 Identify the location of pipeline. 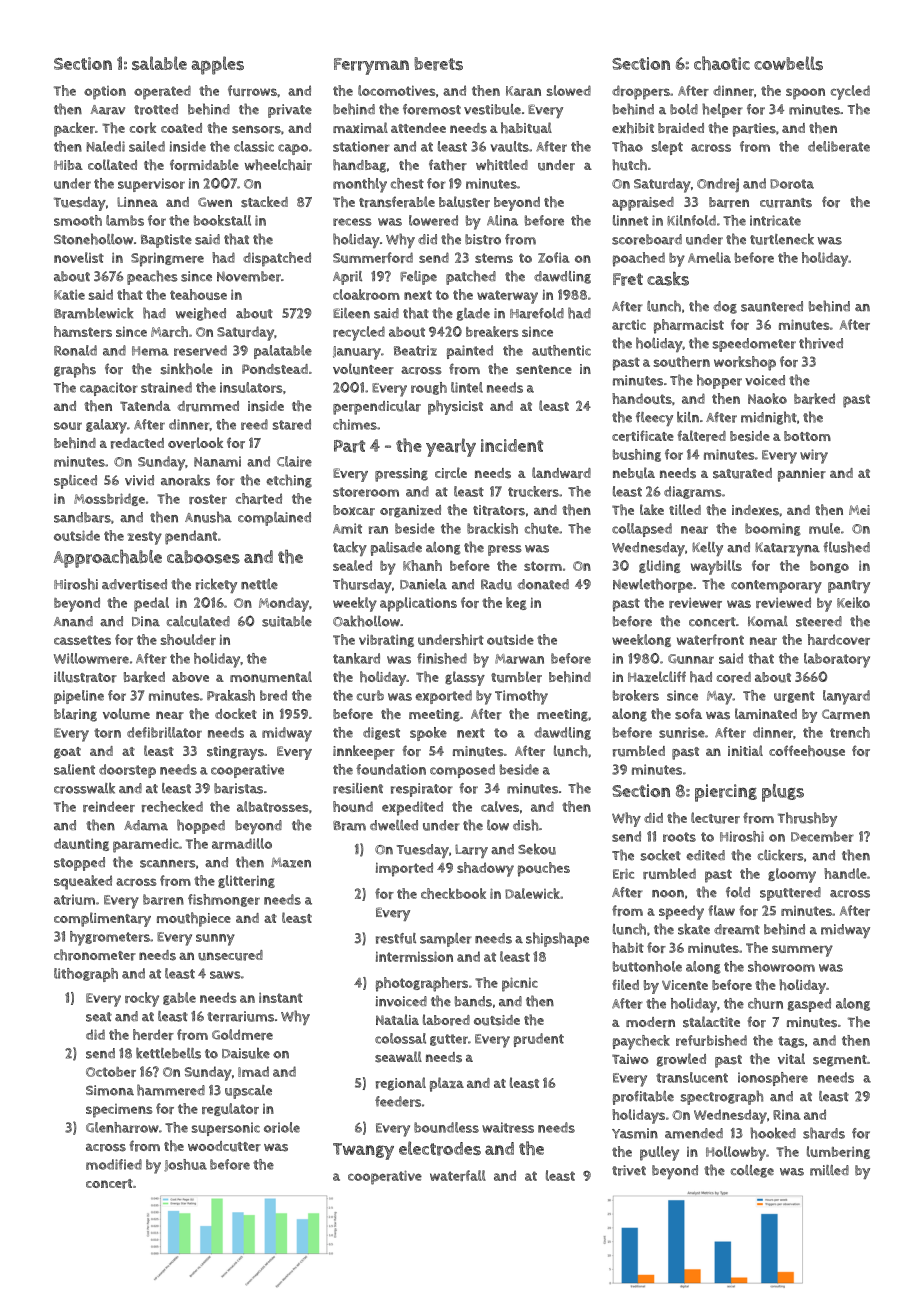
(79, 697).
